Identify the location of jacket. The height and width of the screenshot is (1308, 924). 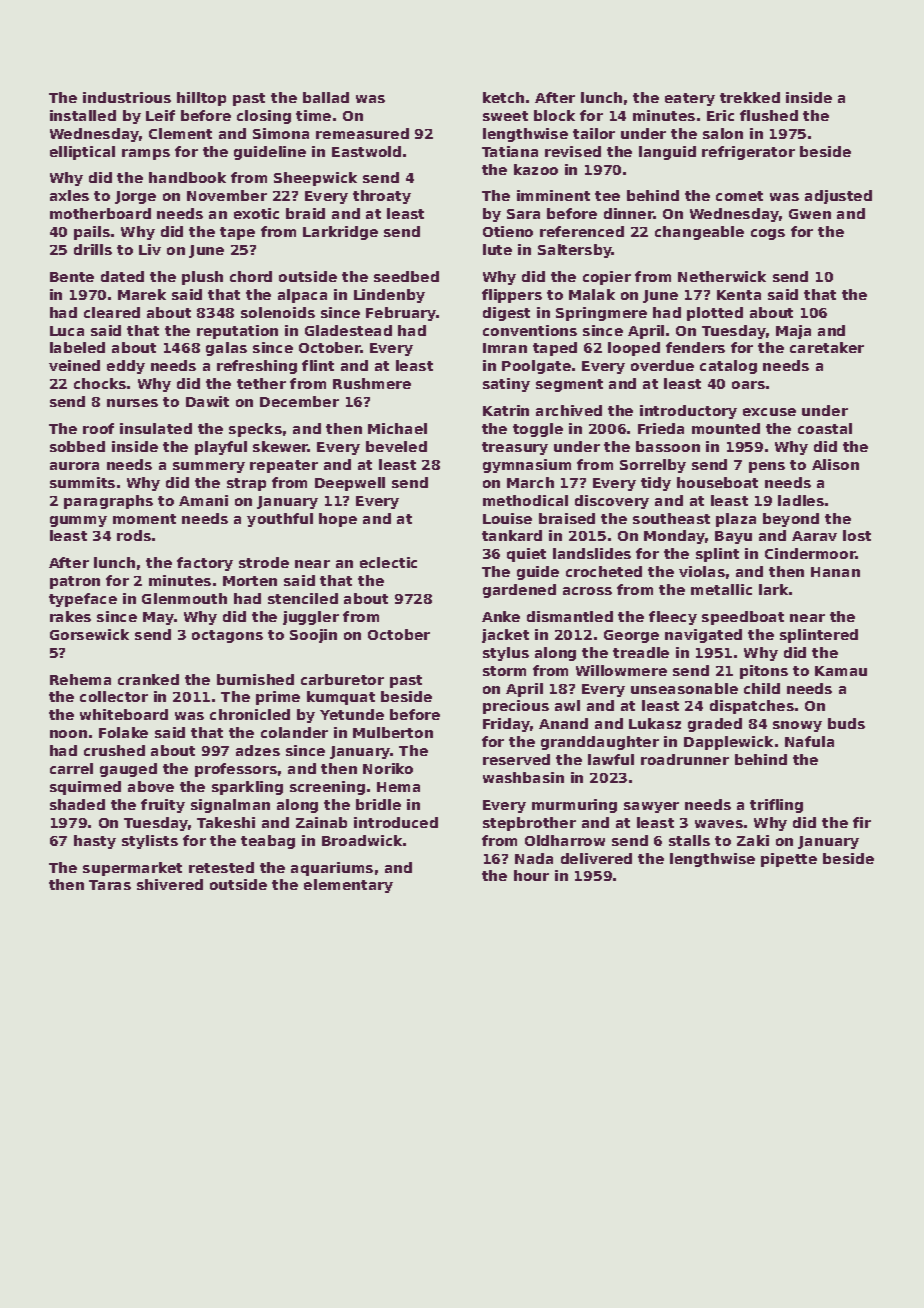
(505, 636).
